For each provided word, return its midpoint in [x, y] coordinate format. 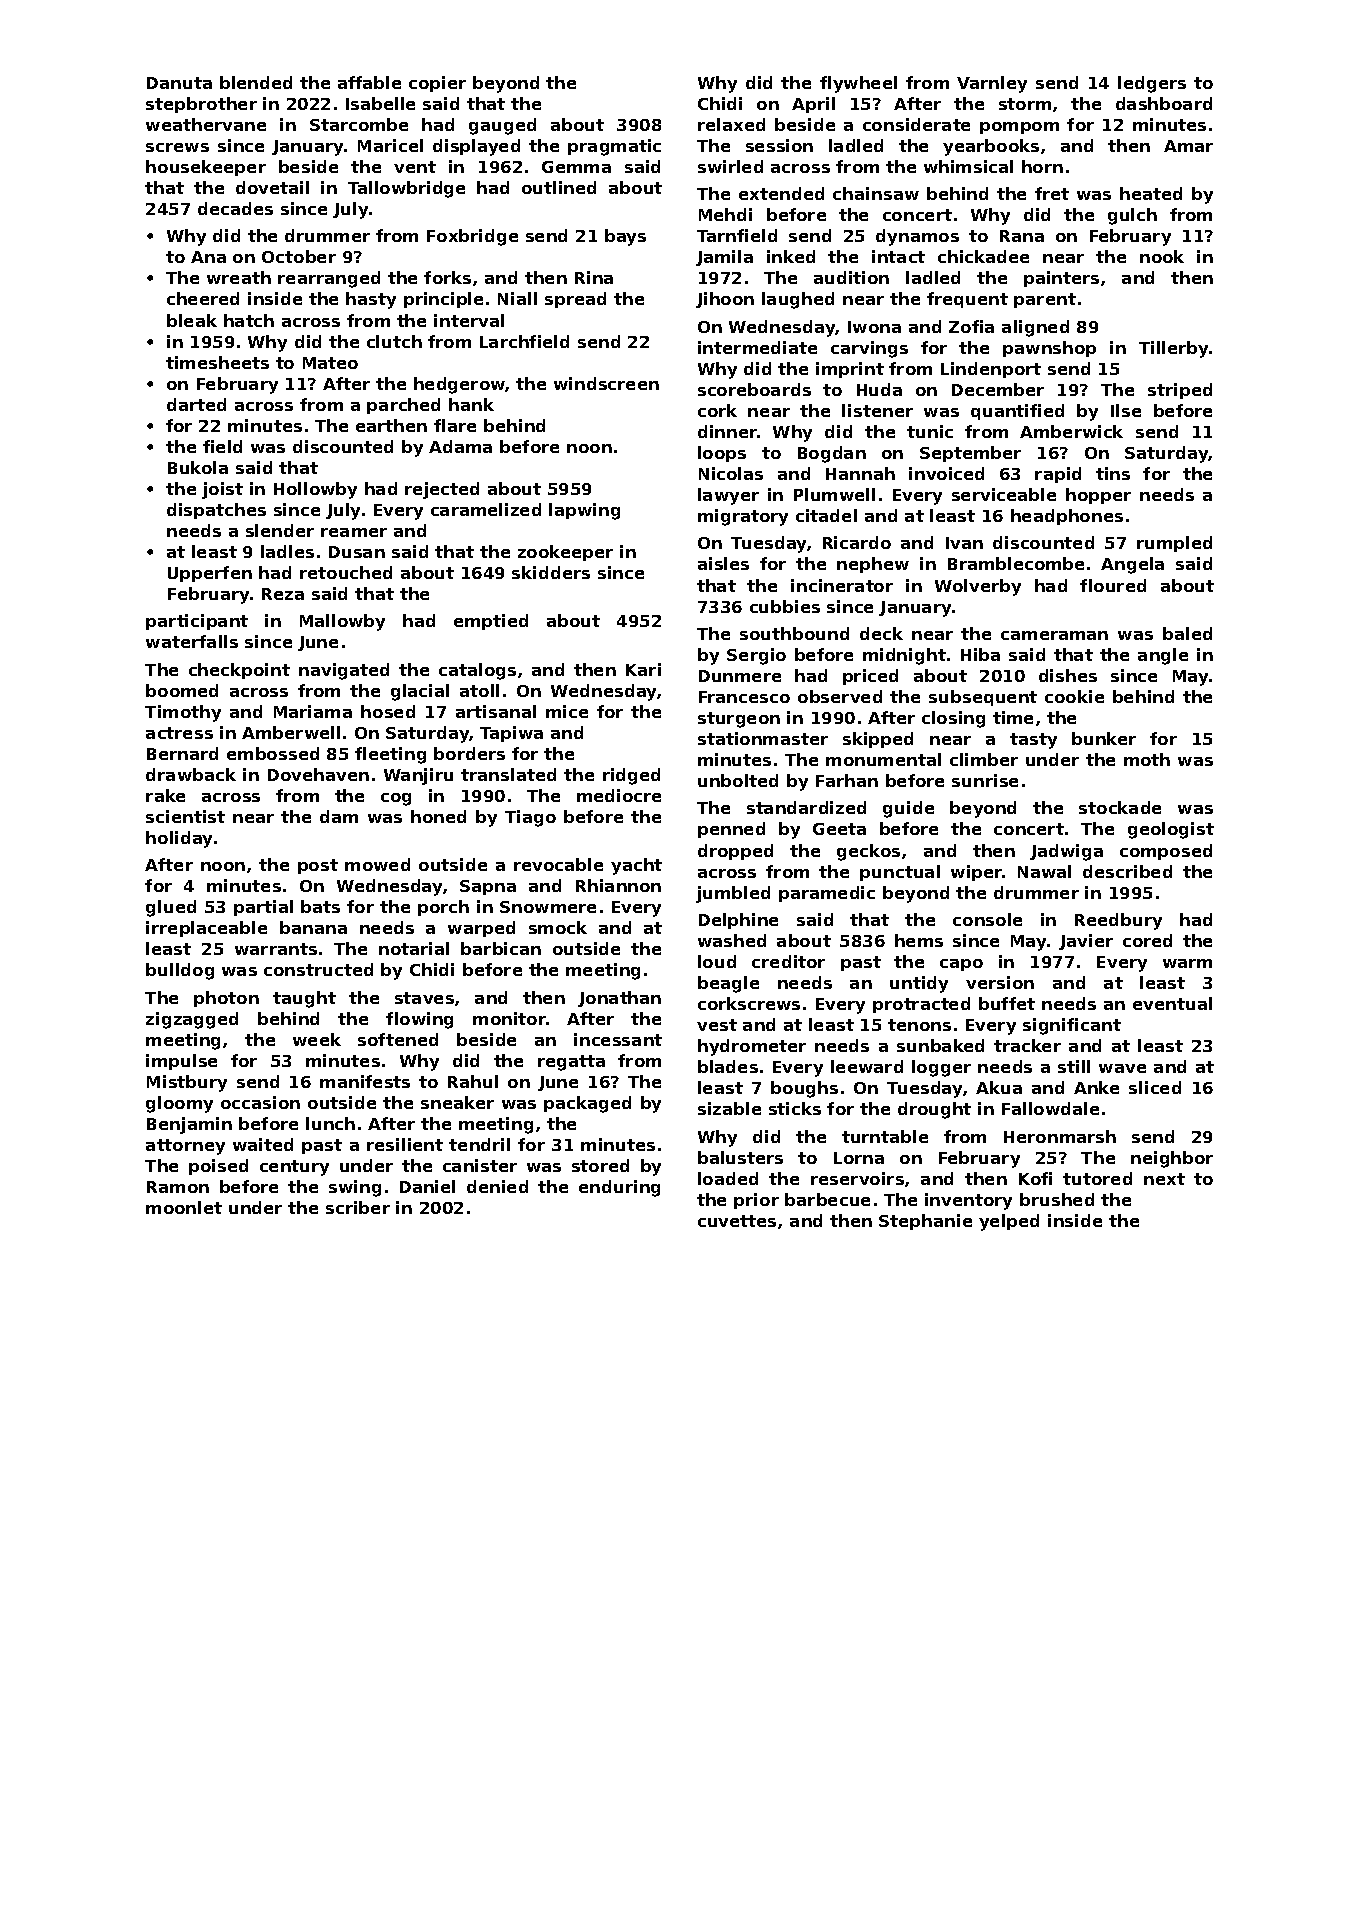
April [813, 105]
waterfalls [192, 641]
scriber [358, 1207]
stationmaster [763, 738]
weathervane [206, 124]
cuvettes [737, 1221]
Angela [1132, 565]
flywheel [858, 84]
